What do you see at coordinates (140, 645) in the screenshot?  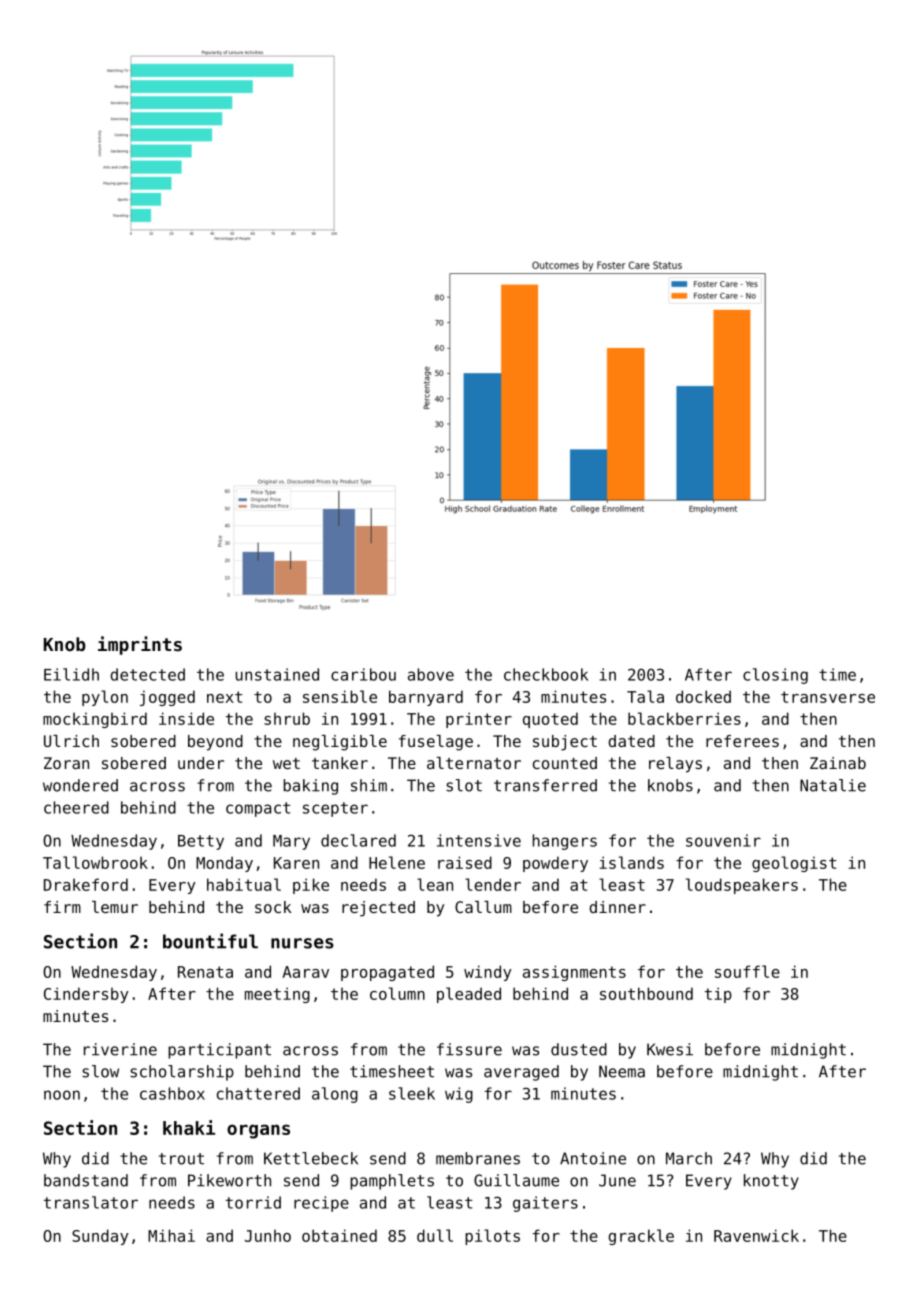 I see `imprints` at bounding box center [140, 645].
